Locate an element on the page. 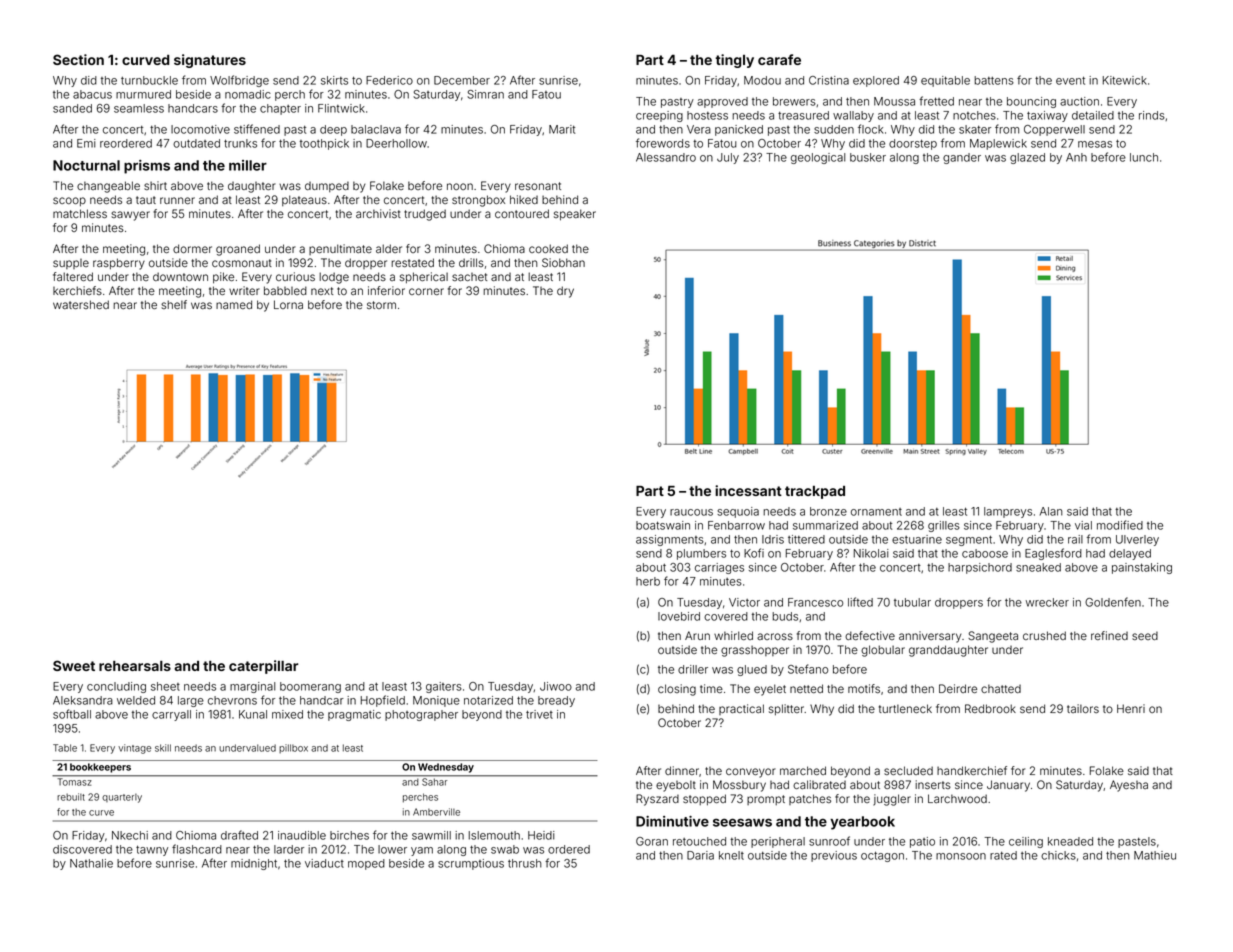 This document has width=1233, height=952. rebuilt is located at coordinates (71, 797).
